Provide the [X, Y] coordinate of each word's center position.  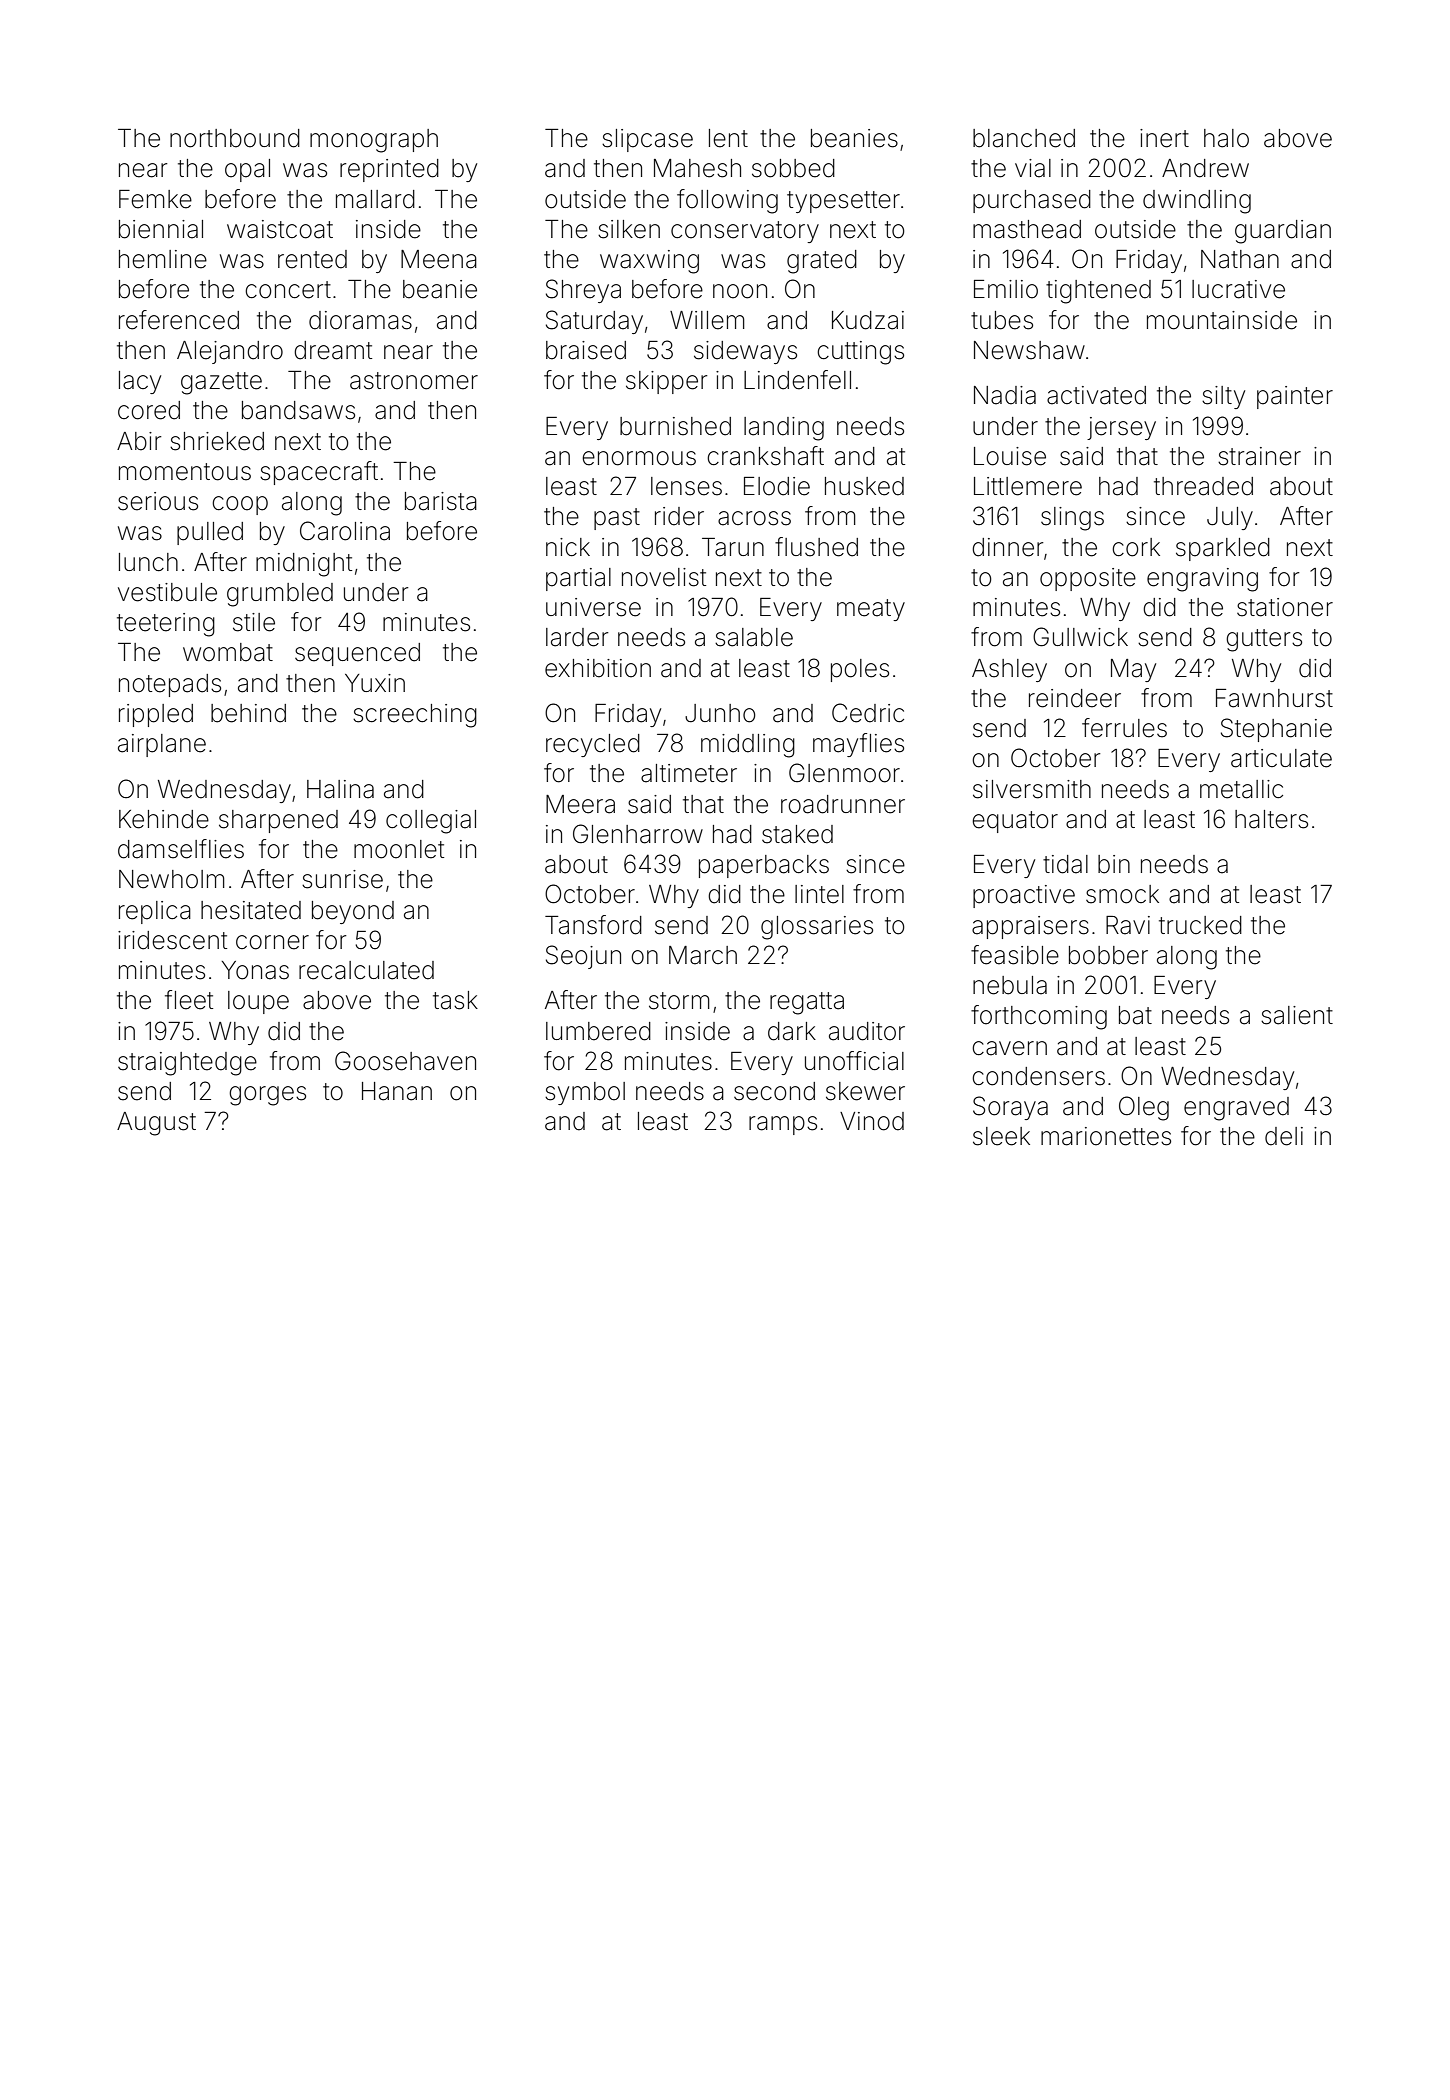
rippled [156, 715]
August [156, 1124]
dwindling [1197, 202]
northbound [235, 138]
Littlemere [1028, 486]
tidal [1065, 864]
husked [864, 486]
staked [797, 834]
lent [728, 138]
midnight [304, 565]
